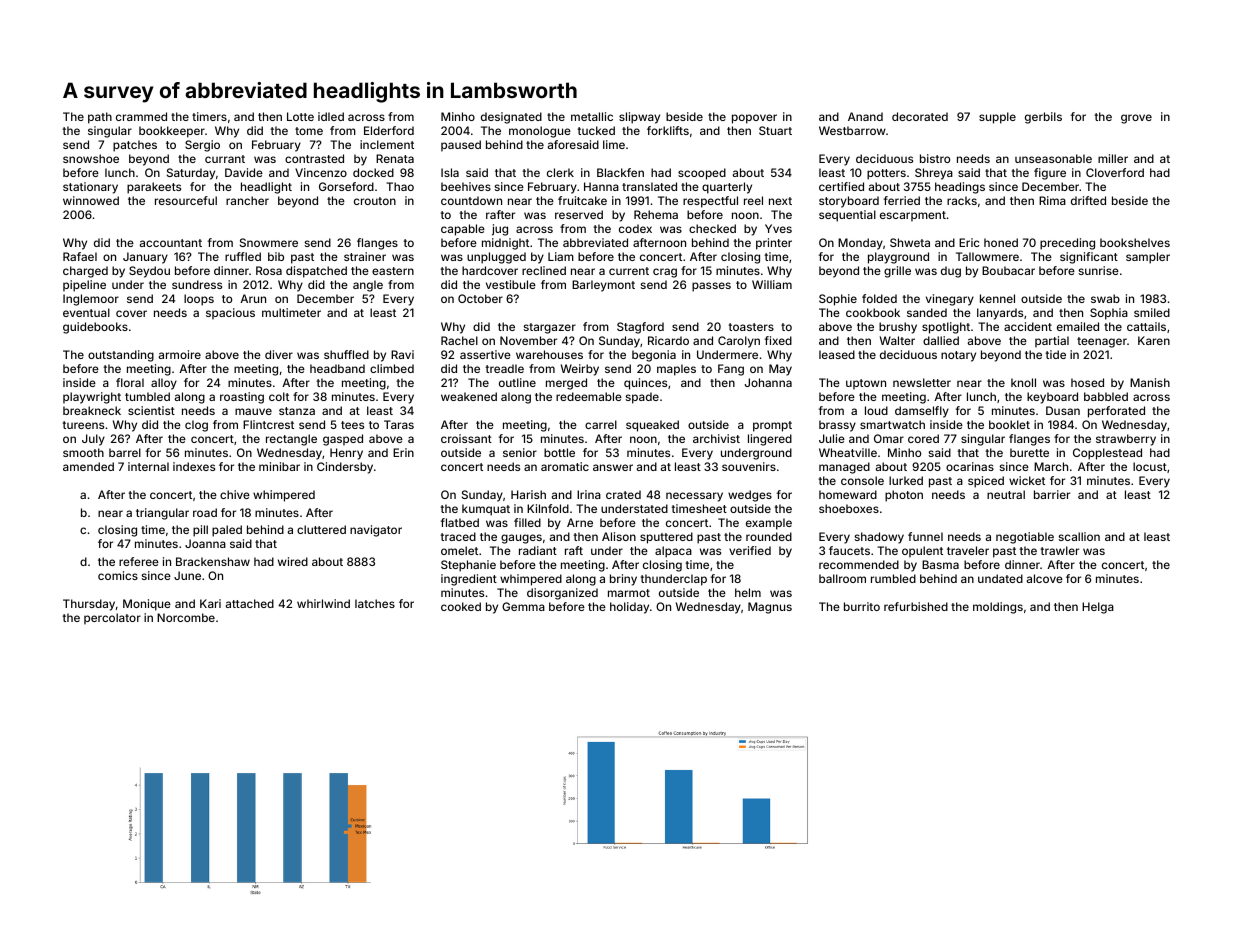 The width and height of the screenshot is (1233, 952). Describe the element at coordinates (331, 116) in the screenshot. I see `idled` at that location.
